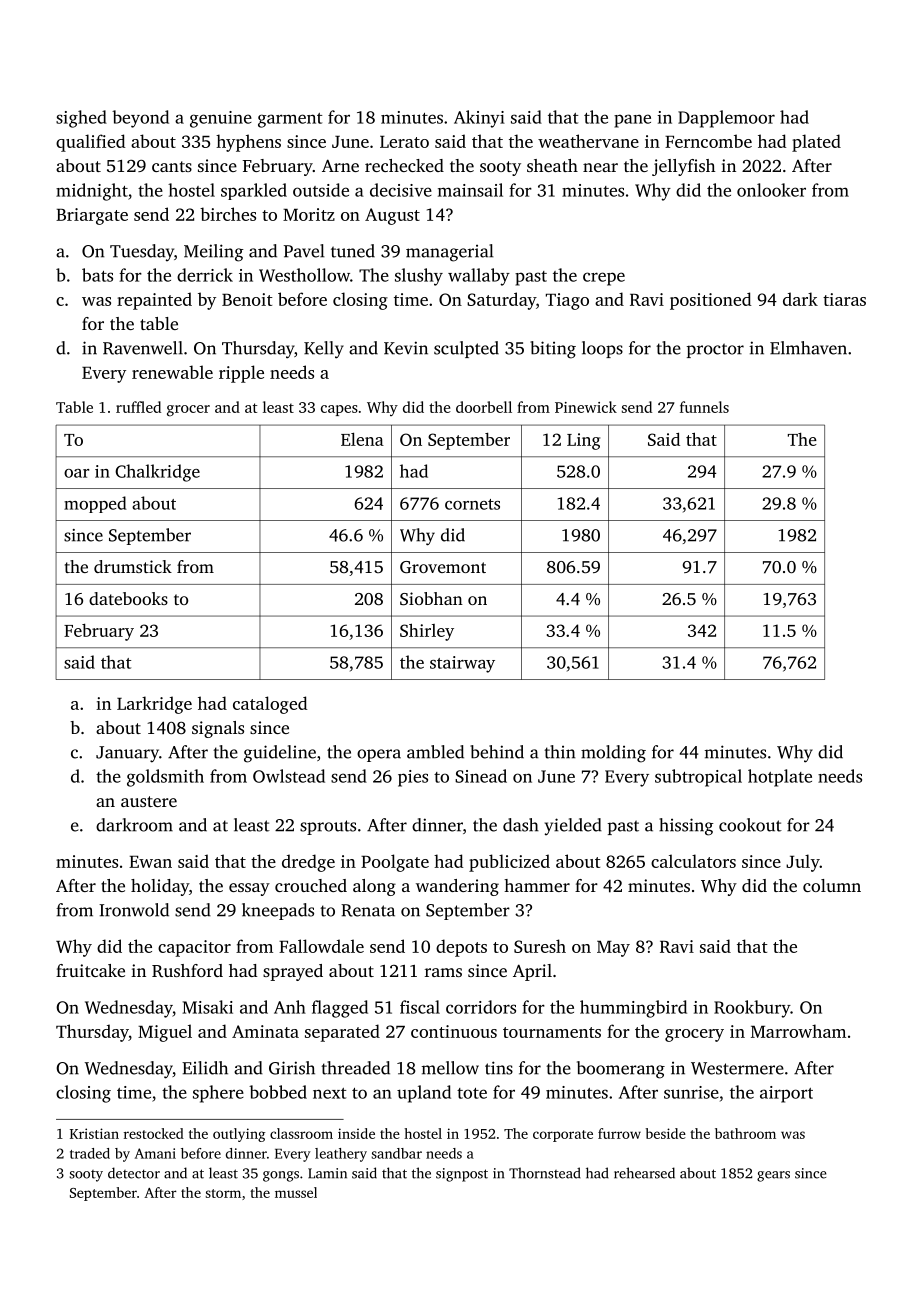 The image size is (924, 1308). What do you see at coordinates (726, 119) in the image?
I see `Dapplemoor` at bounding box center [726, 119].
